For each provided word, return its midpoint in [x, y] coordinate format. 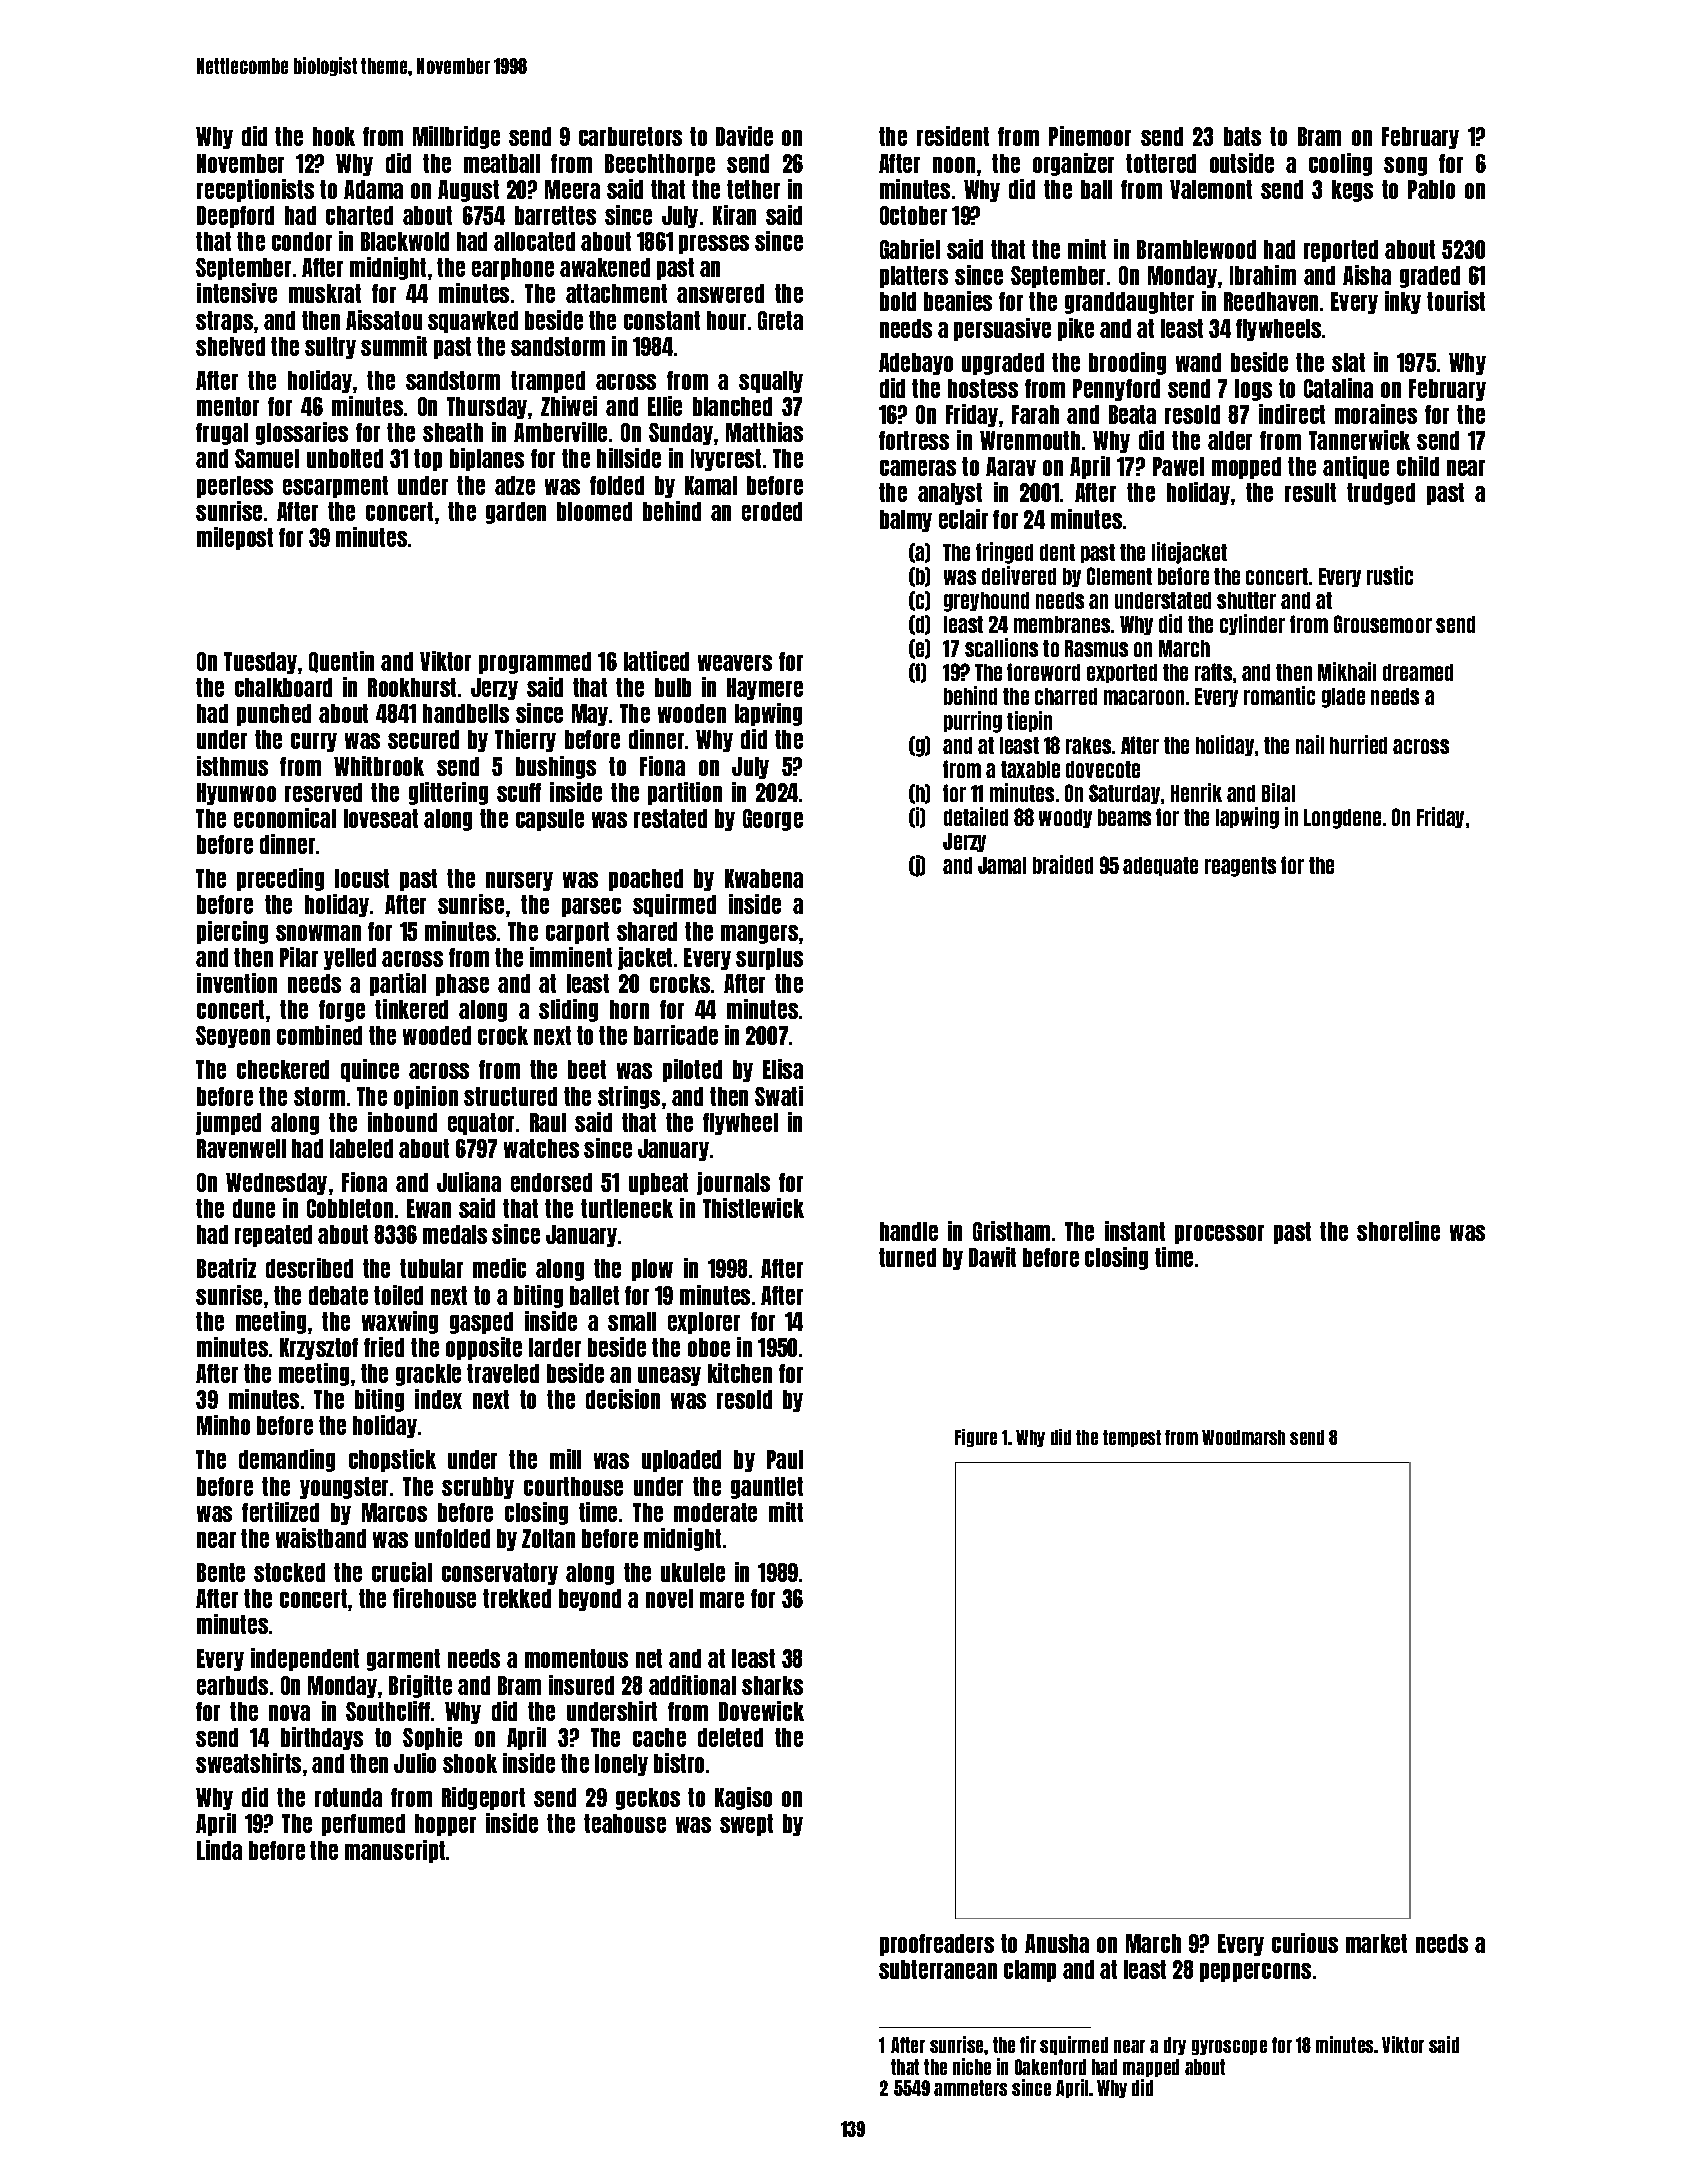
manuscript [395, 1851]
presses [714, 244]
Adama [373, 189]
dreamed [1418, 672]
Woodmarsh [1243, 1437]
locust [362, 878]
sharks [772, 1685]
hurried [1358, 744]
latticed [656, 661]
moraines [1376, 414]
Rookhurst [412, 687]
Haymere [765, 689]
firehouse [434, 1598]
